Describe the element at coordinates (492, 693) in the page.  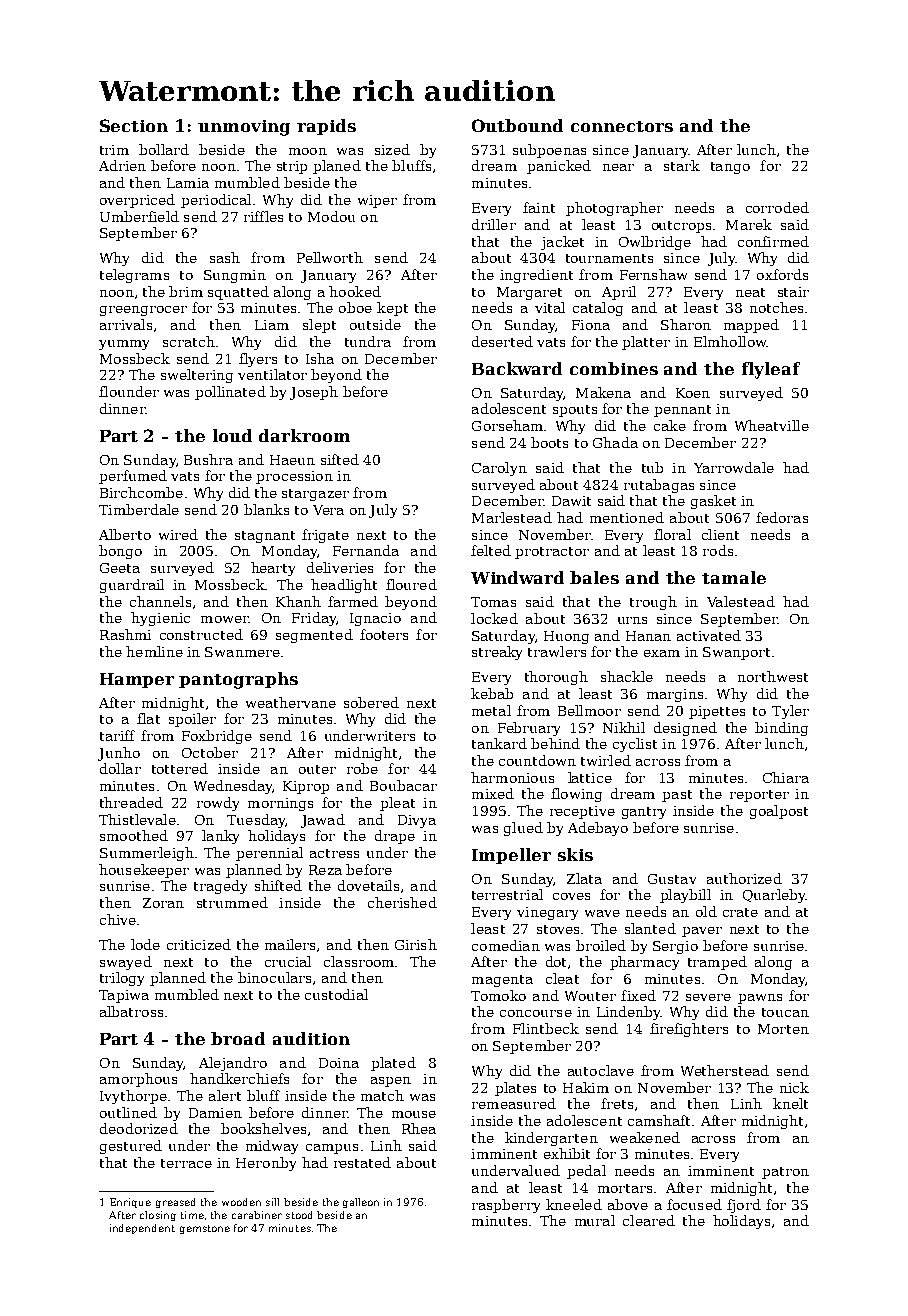
I see `kebab` at that location.
